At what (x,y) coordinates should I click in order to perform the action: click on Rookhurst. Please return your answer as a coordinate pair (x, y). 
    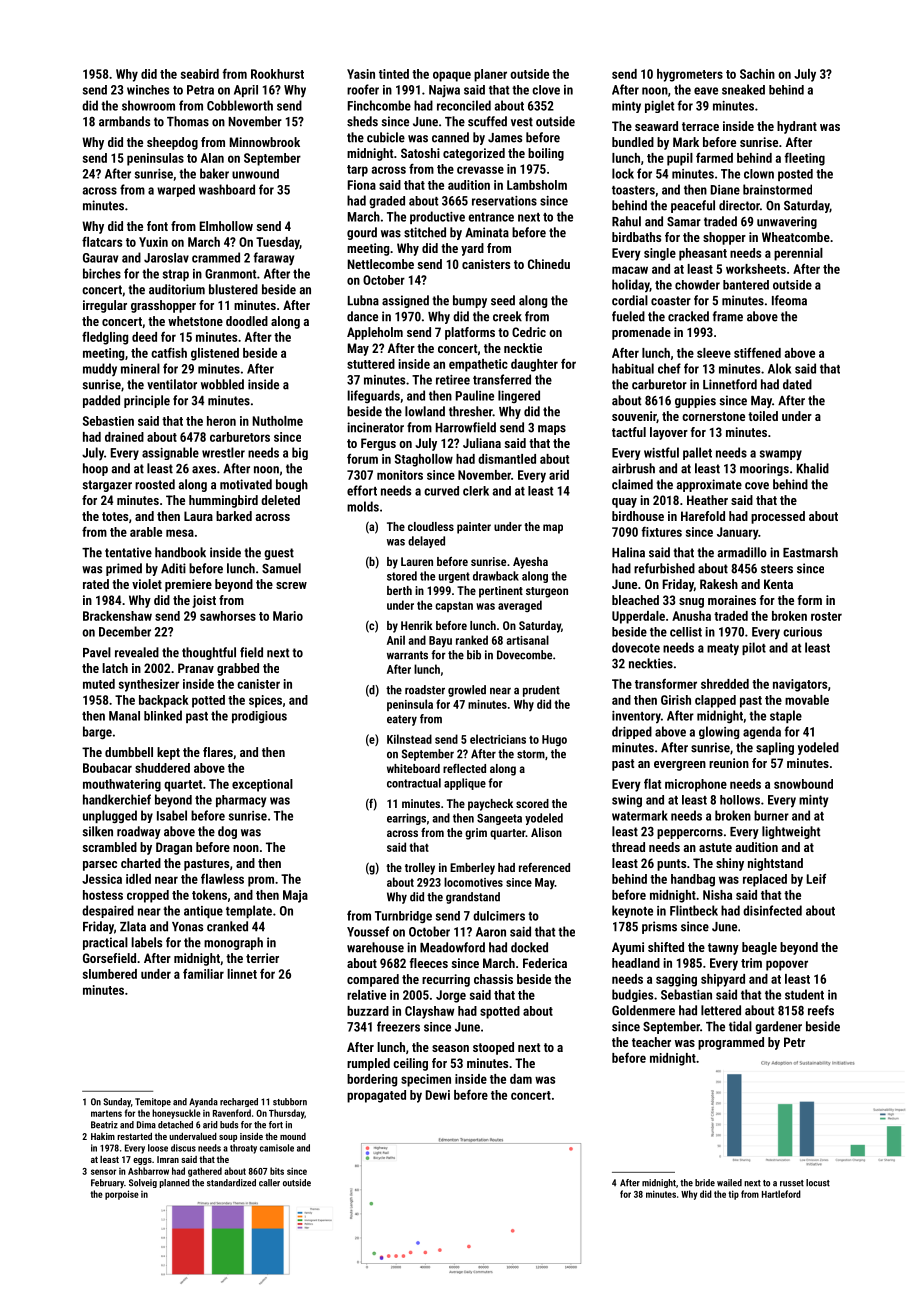
    Looking at the image, I should click on (277, 74).
